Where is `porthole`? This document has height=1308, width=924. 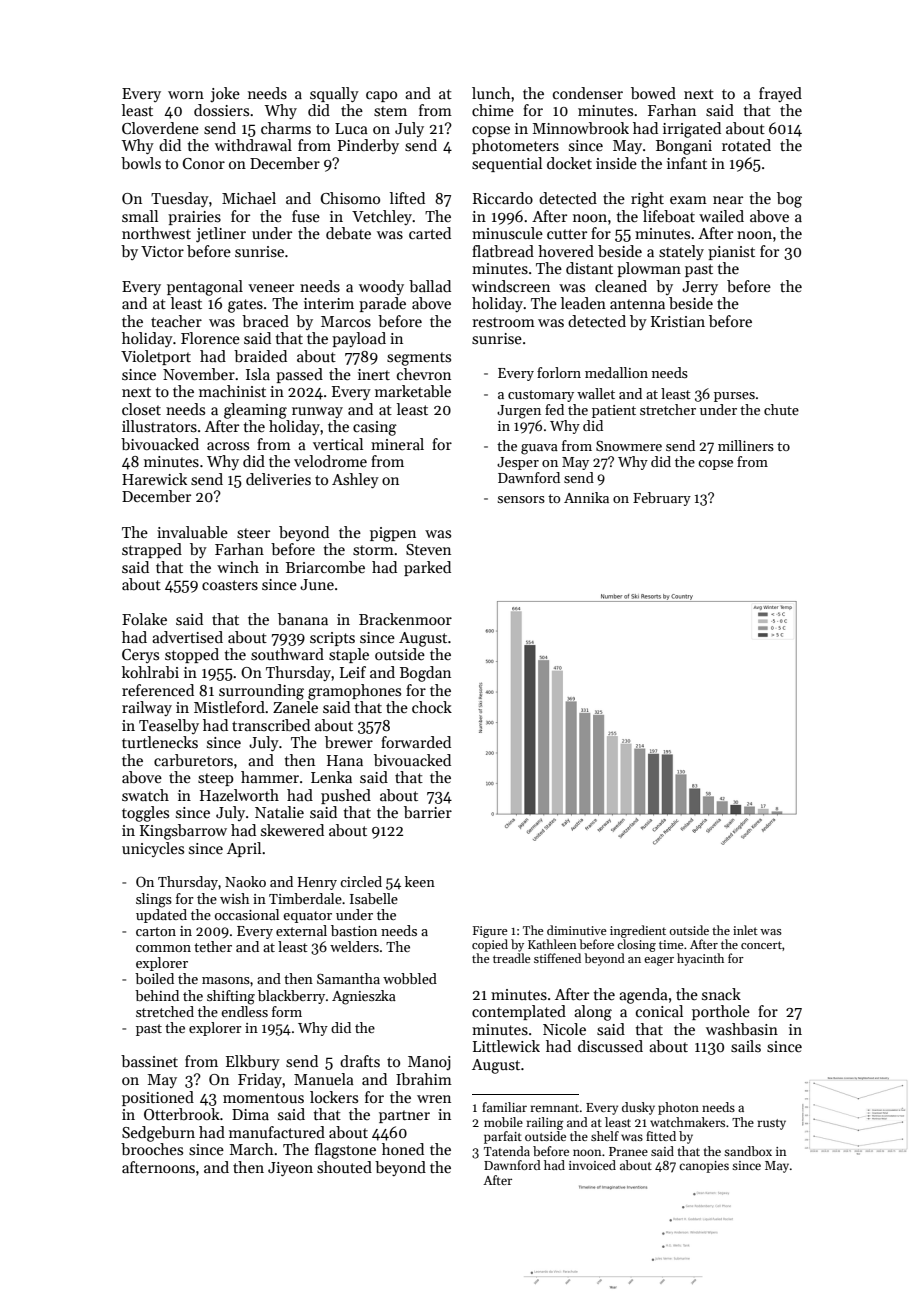
porthole is located at coordinates (721, 1012).
